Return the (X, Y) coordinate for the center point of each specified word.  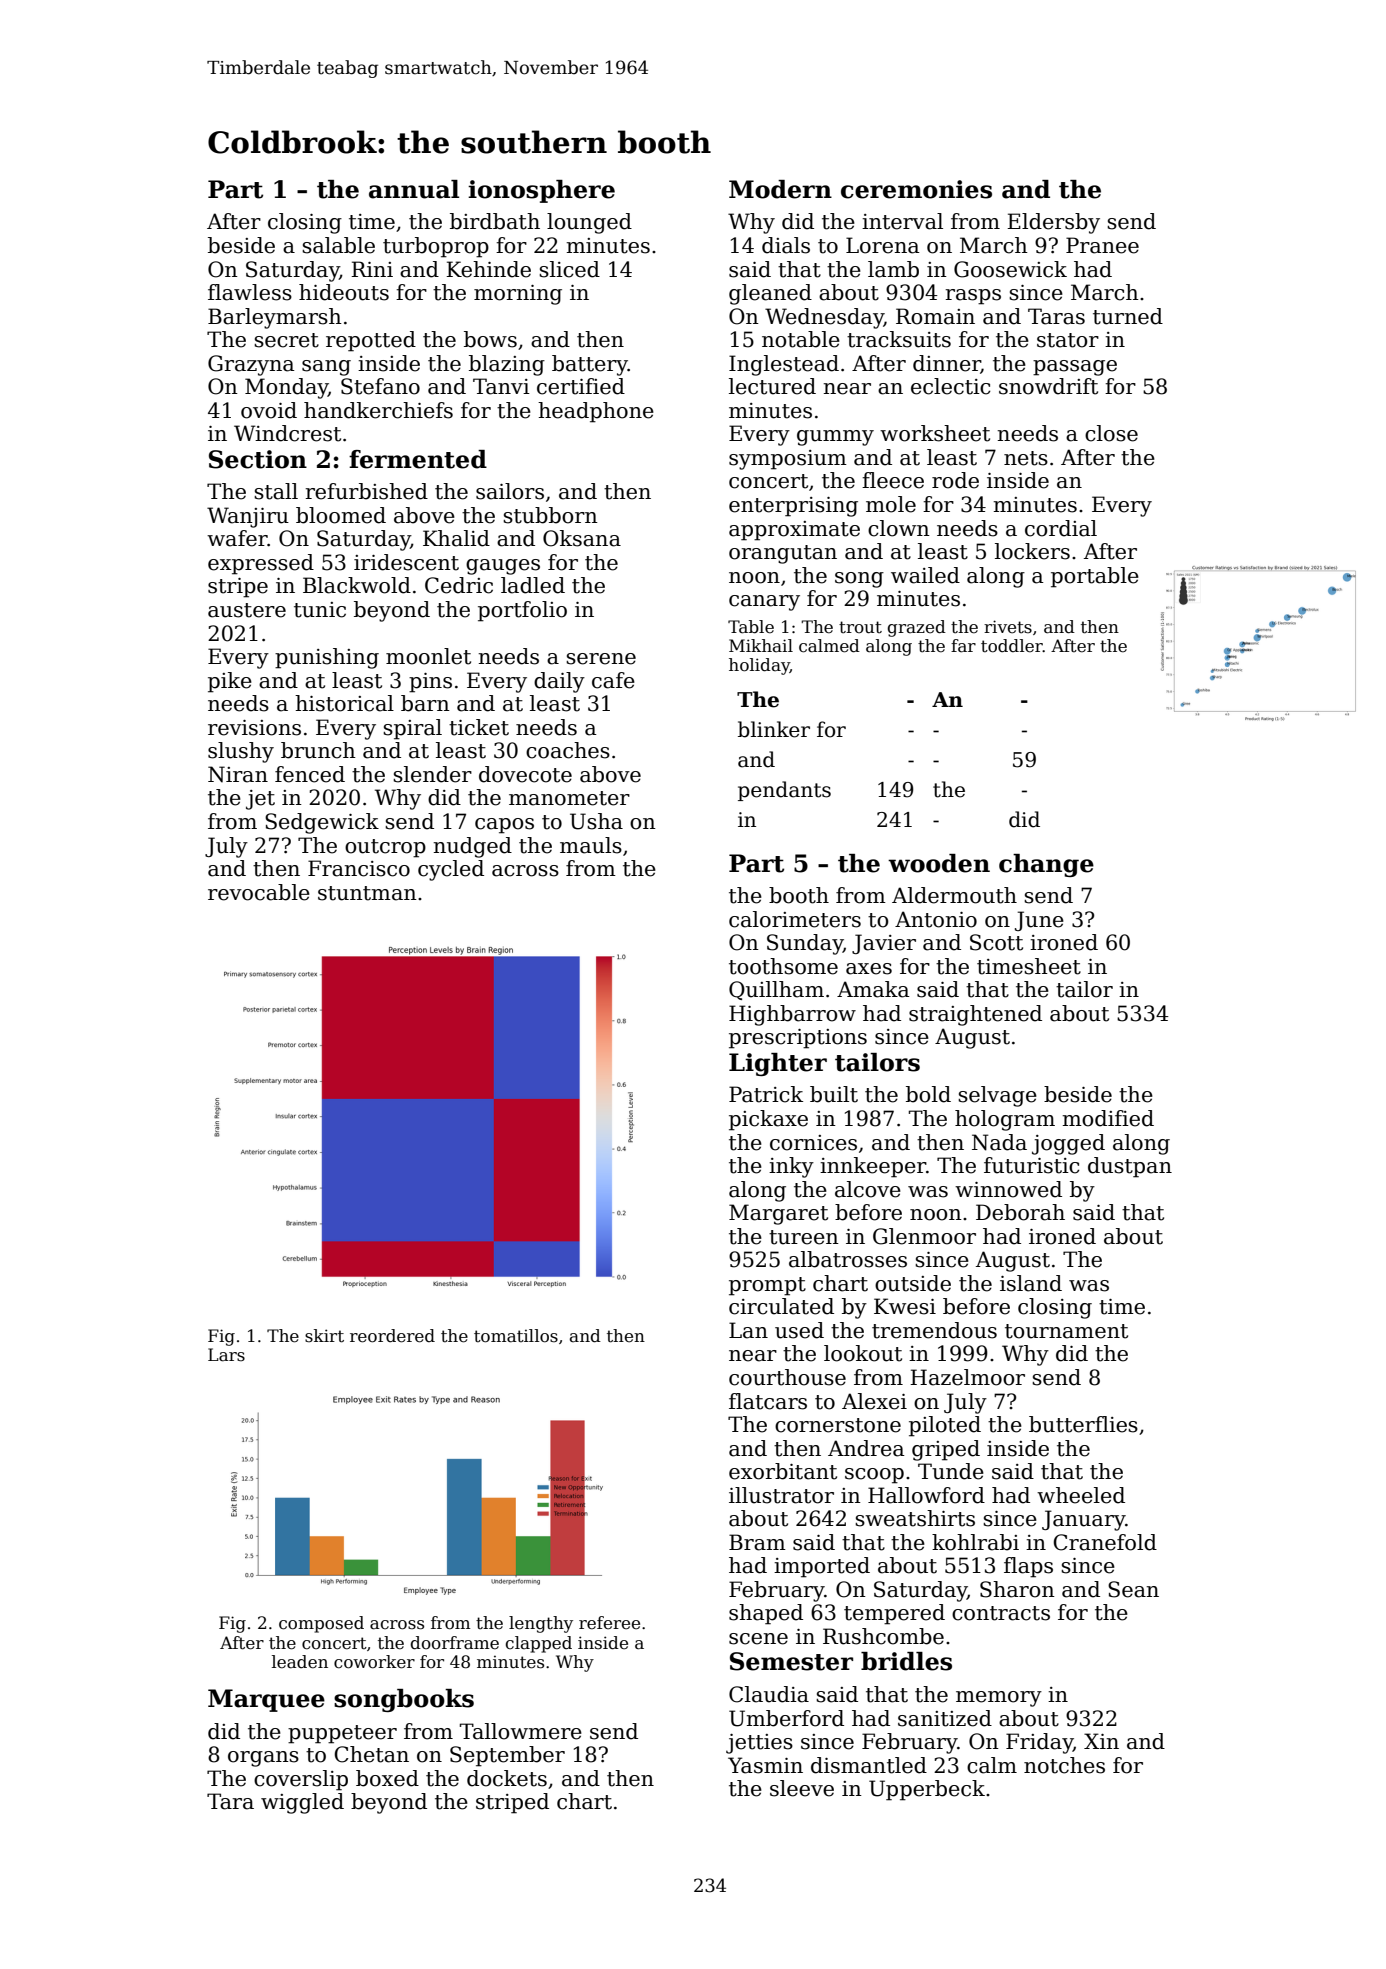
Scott (996, 942)
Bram (757, 1542)
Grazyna (251, 365)
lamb (893, 269)
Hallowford (926, 1495)
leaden (300, 1662)
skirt (324, 1336)
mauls (591, 845)
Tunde (951, 1471)
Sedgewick (322, 823)
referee (609, 1623)
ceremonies (916, 189)
